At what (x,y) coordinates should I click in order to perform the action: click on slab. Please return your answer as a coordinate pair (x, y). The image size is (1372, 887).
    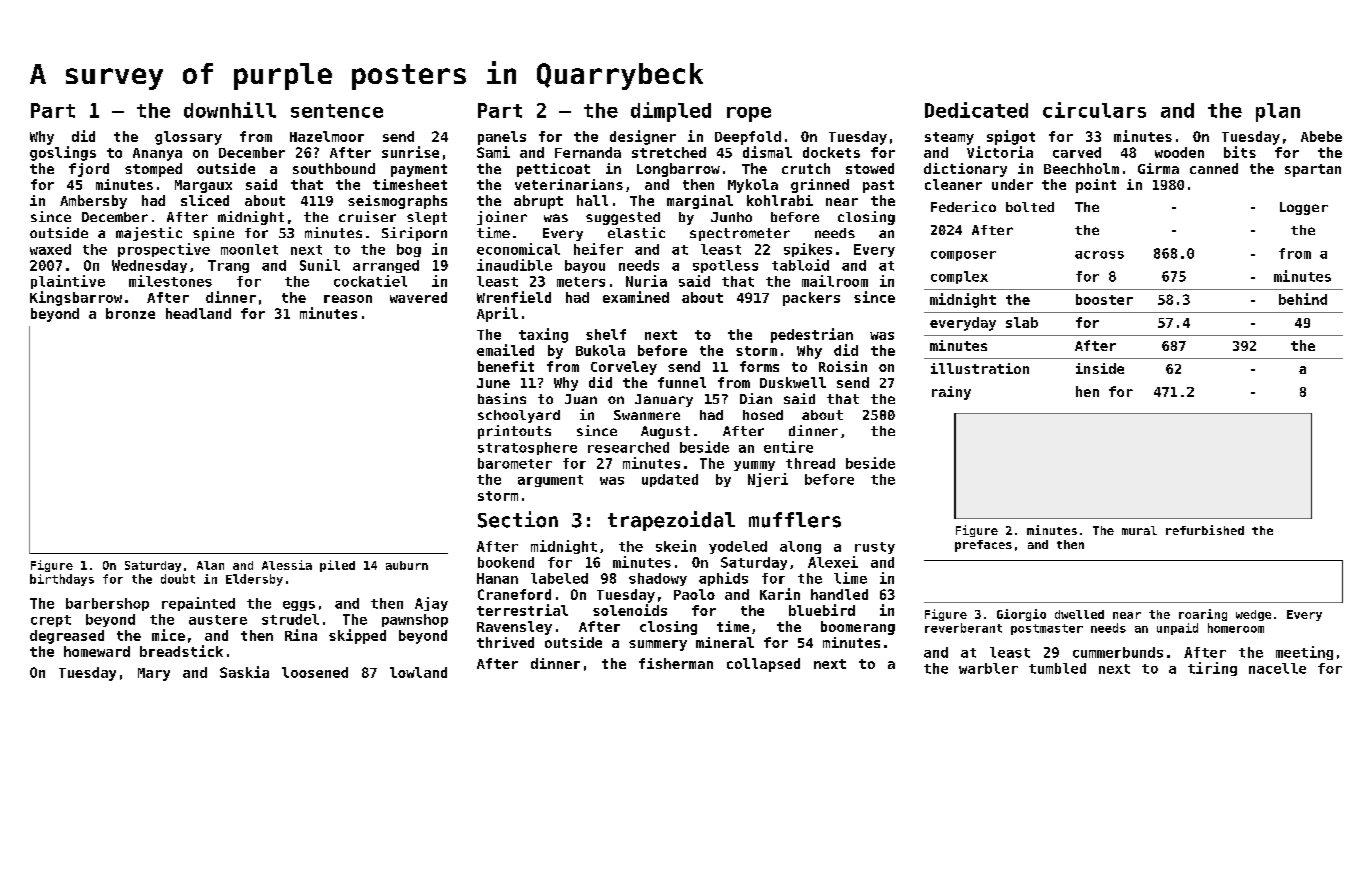
    Looking at the image, I should click on (1022, 322).
